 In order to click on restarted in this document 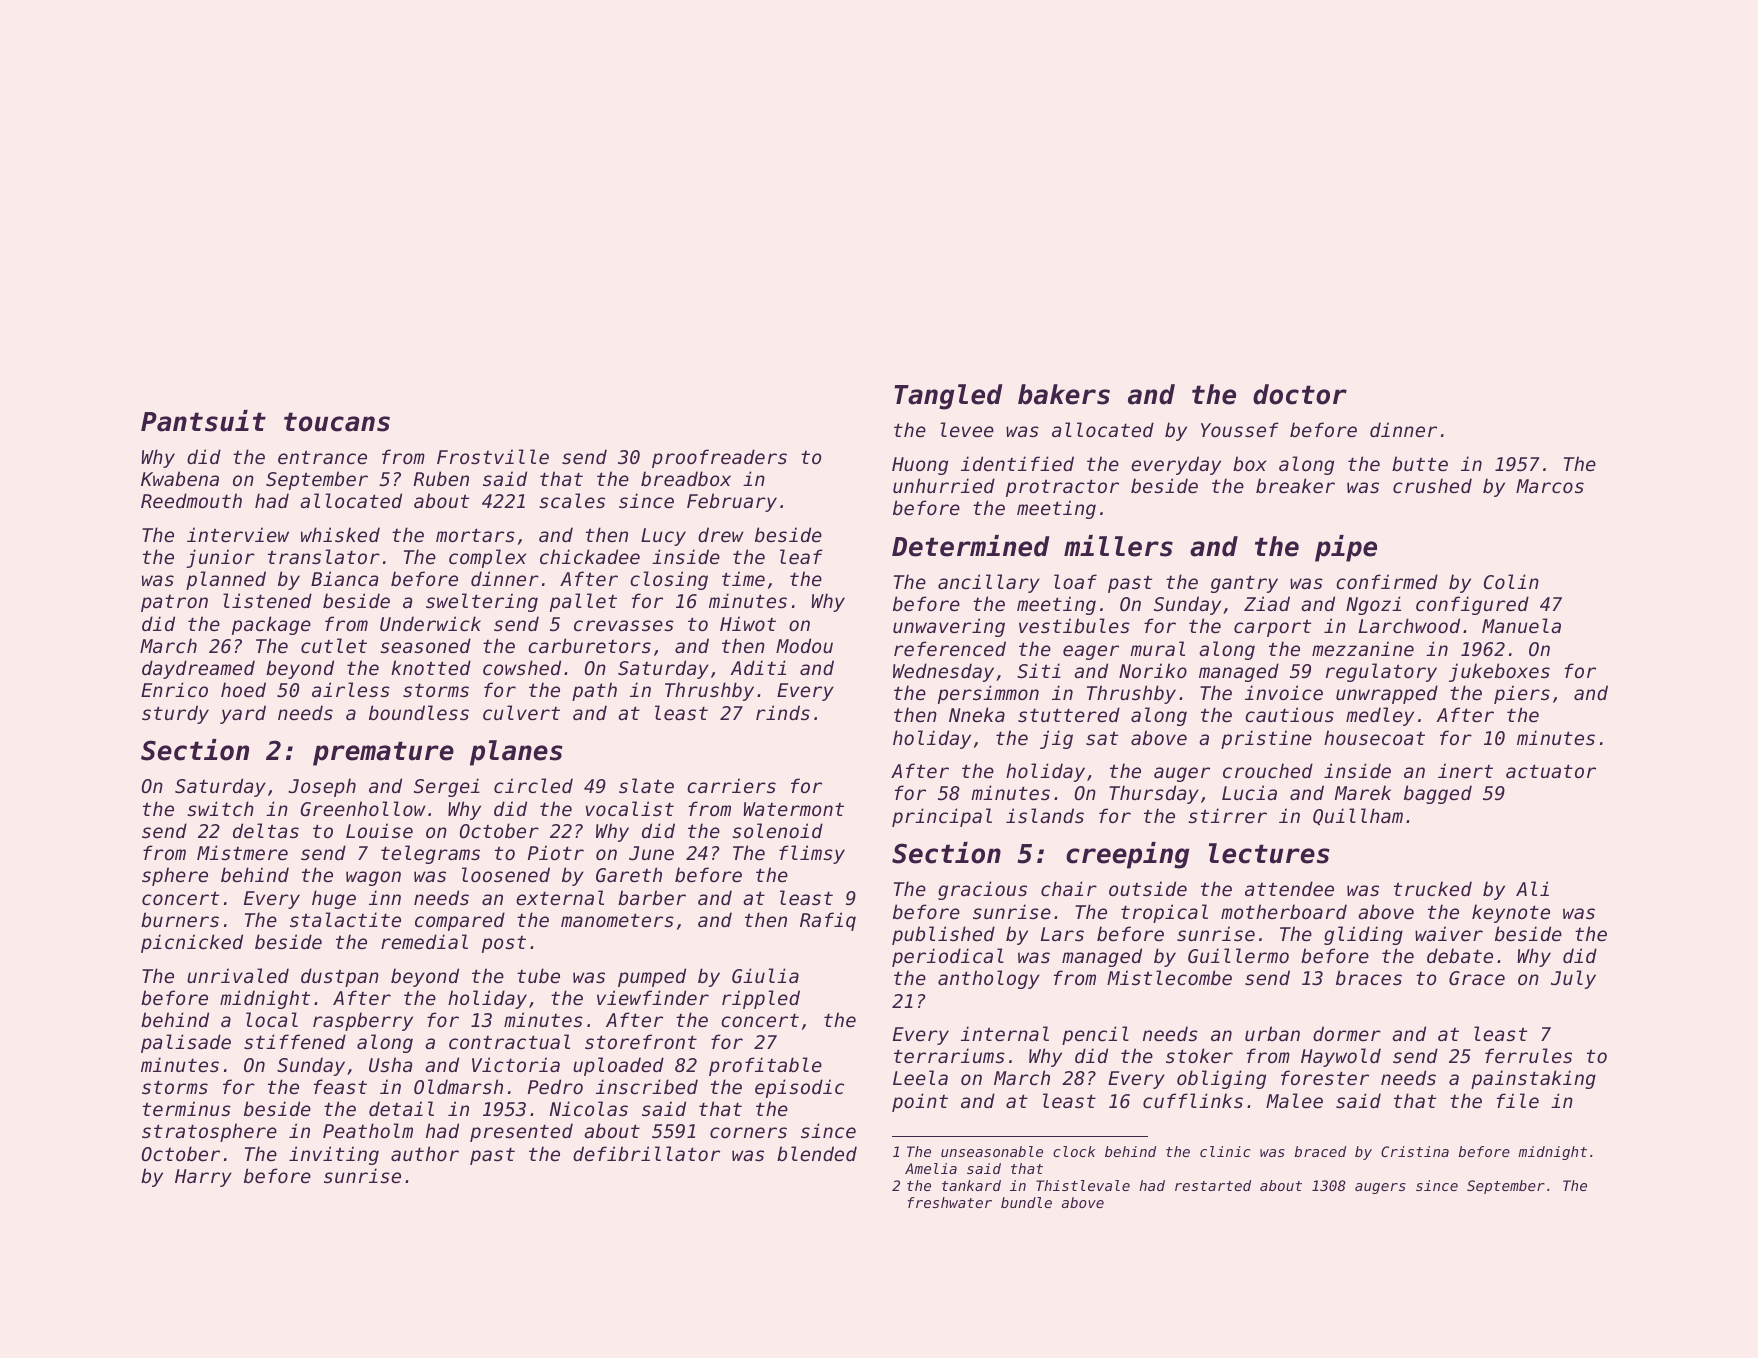, I will do `click(1213, 1185)`.
